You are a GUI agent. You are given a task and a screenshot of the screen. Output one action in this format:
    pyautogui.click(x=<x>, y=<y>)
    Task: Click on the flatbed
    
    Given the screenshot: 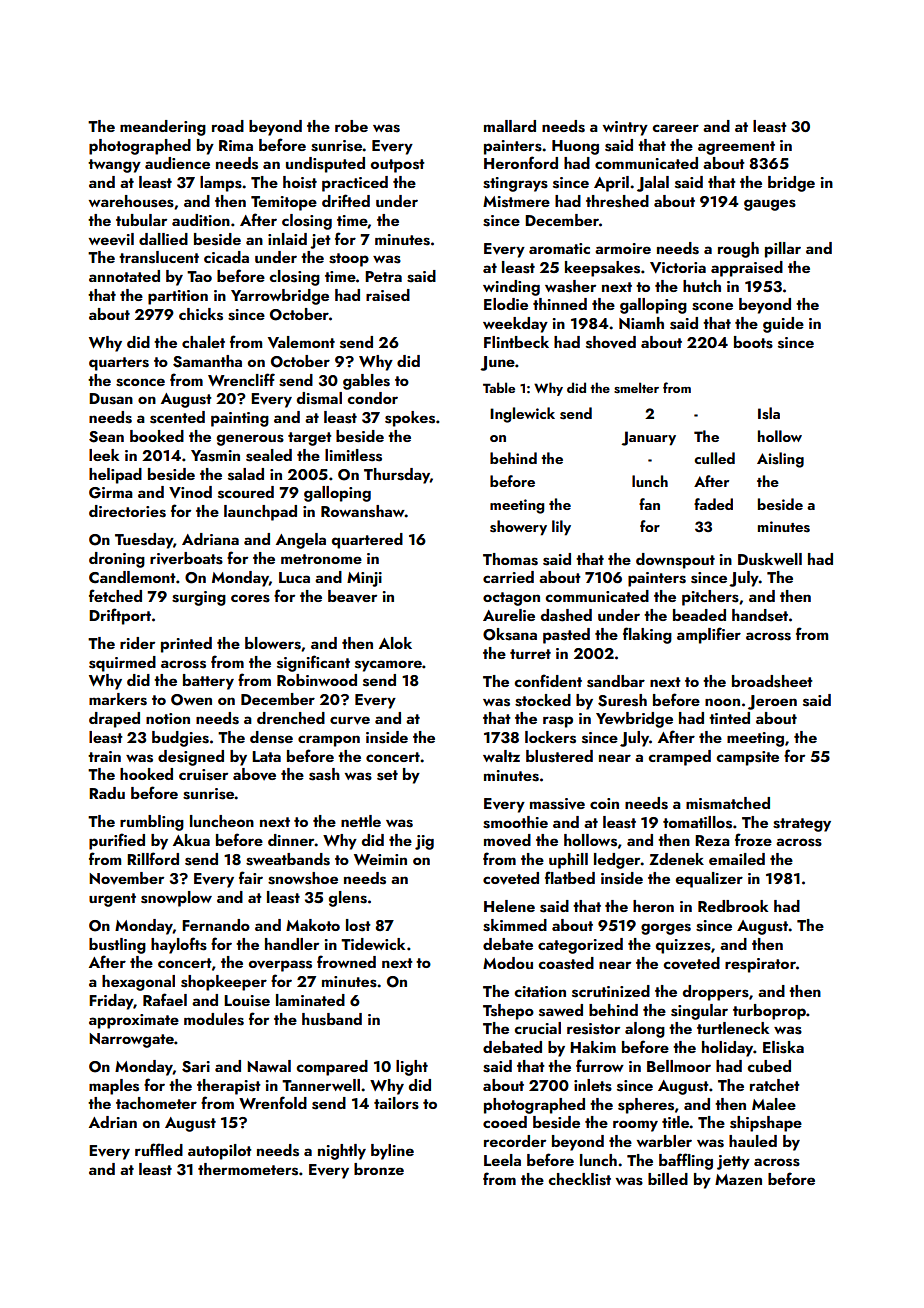 What is the action you would take?
    pyautogui.click(x=570, y=877)
